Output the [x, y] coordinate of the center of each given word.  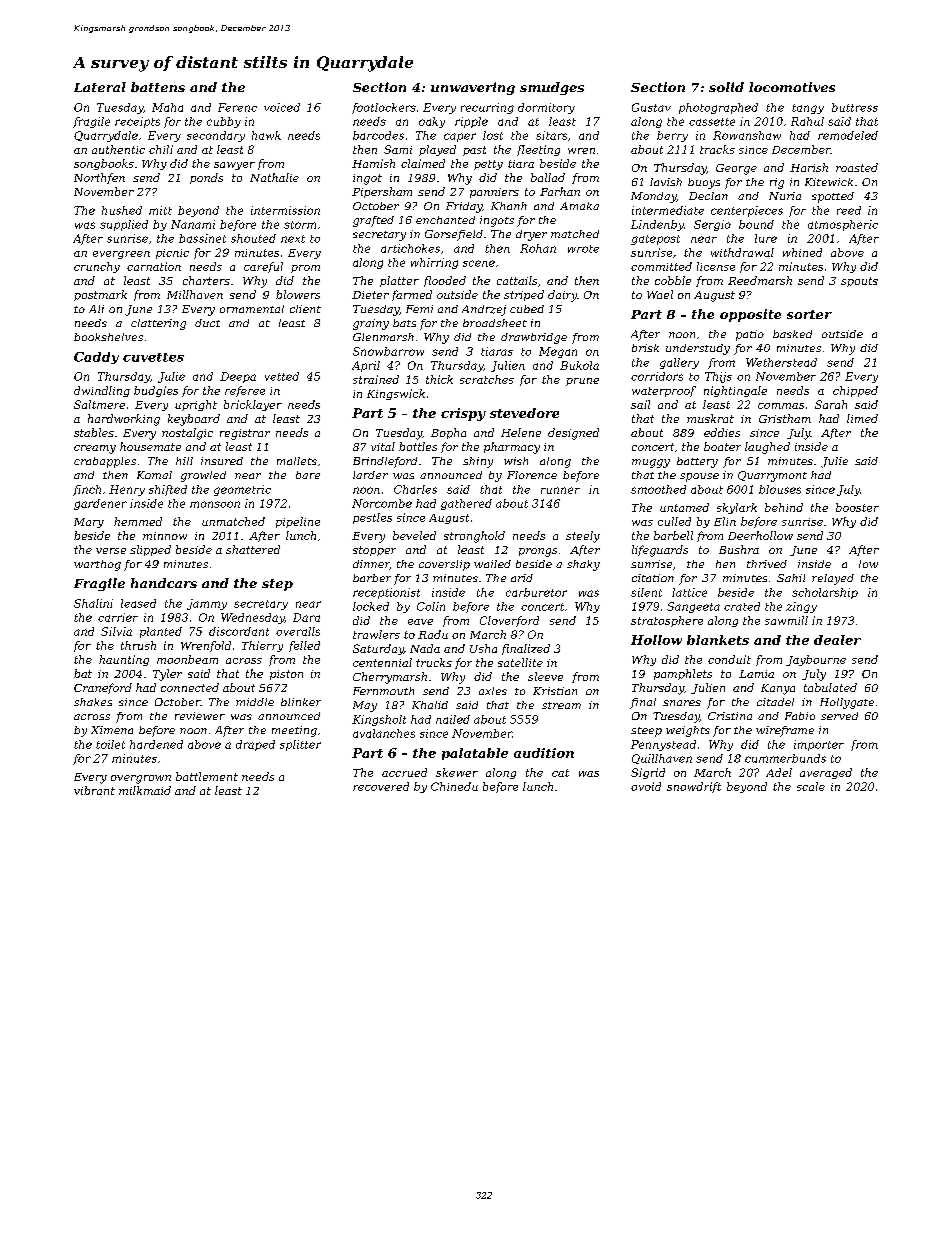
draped [255, 745]
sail [640, 404]
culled [674, 521]
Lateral [100, 87]
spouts [859, 282]
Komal [154, 475]
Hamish [373, 163]
